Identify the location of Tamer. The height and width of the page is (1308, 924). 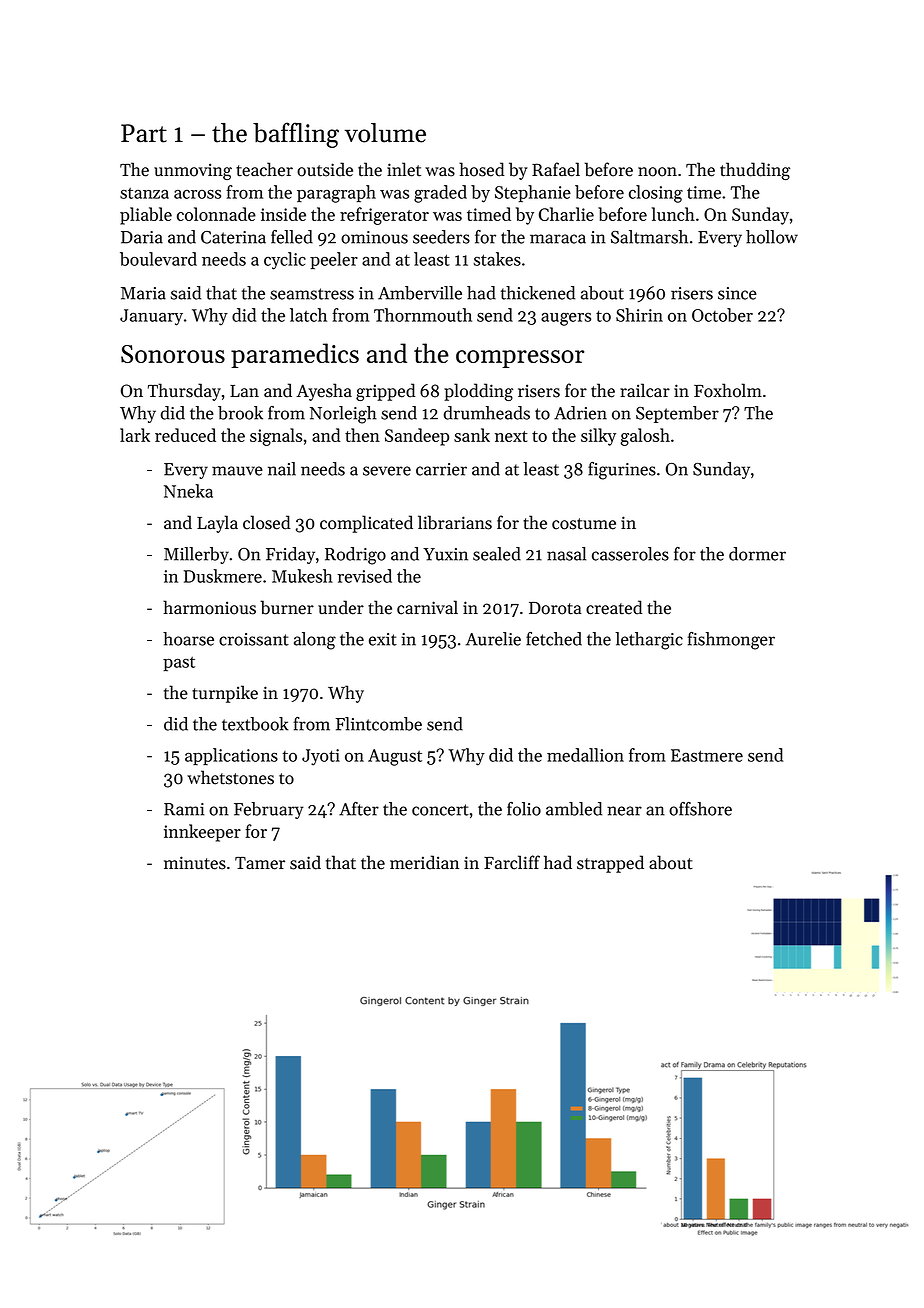
(260, 863).
